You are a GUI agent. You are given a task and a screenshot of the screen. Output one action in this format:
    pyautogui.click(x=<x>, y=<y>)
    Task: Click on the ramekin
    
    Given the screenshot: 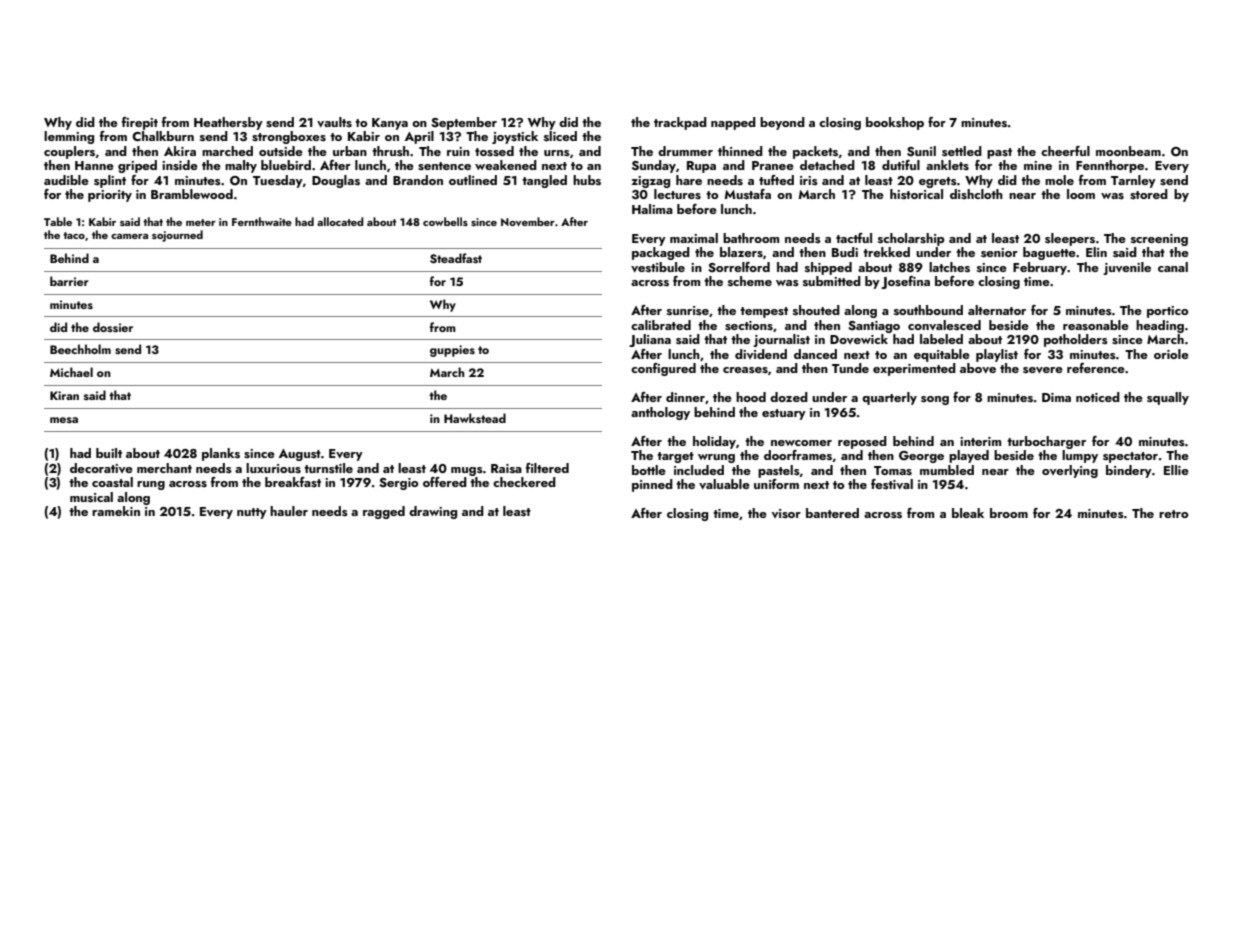 What is the action you would take?
    pyautogui.click(x=116, y=511)
